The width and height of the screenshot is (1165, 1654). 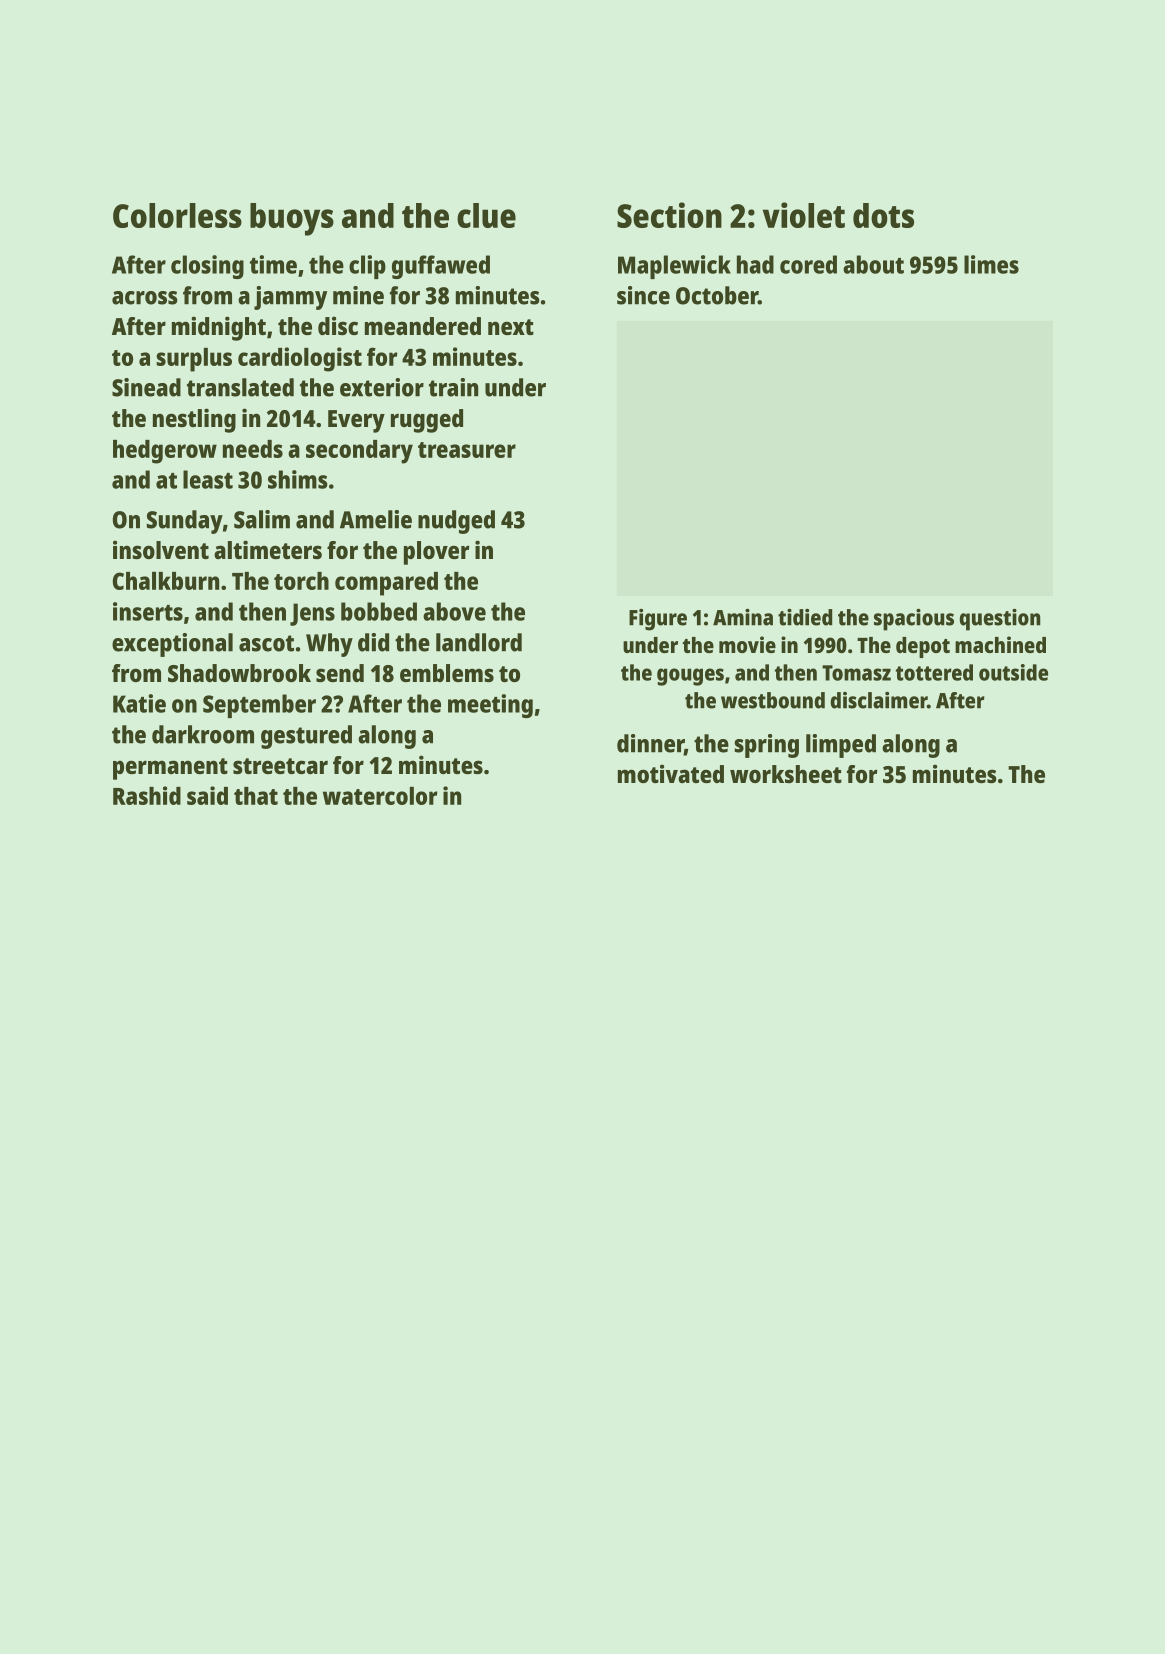 I want to click on watercolor, so click(x=380, y=796).
